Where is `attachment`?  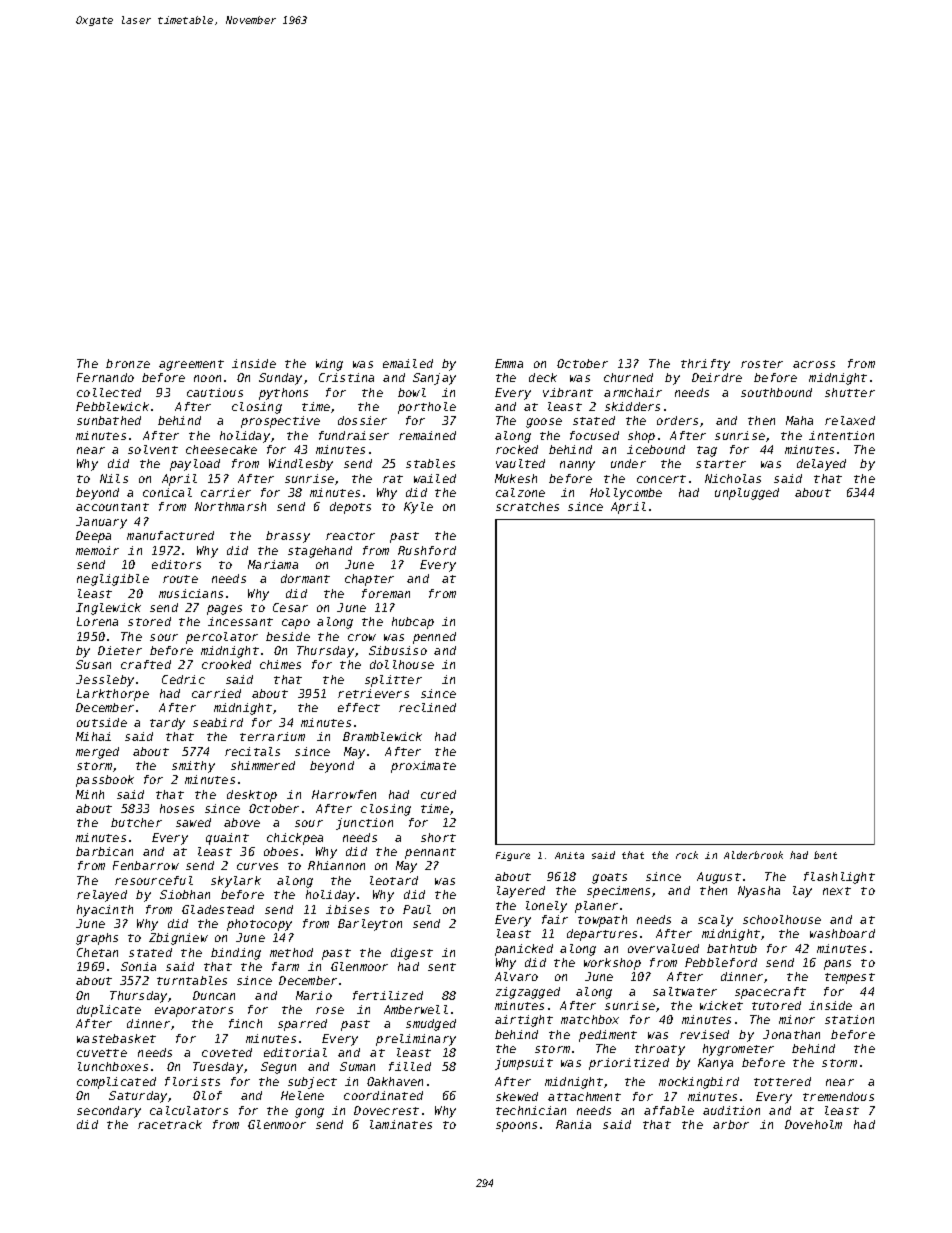 attachment is located at coordinates (584, 1096).
